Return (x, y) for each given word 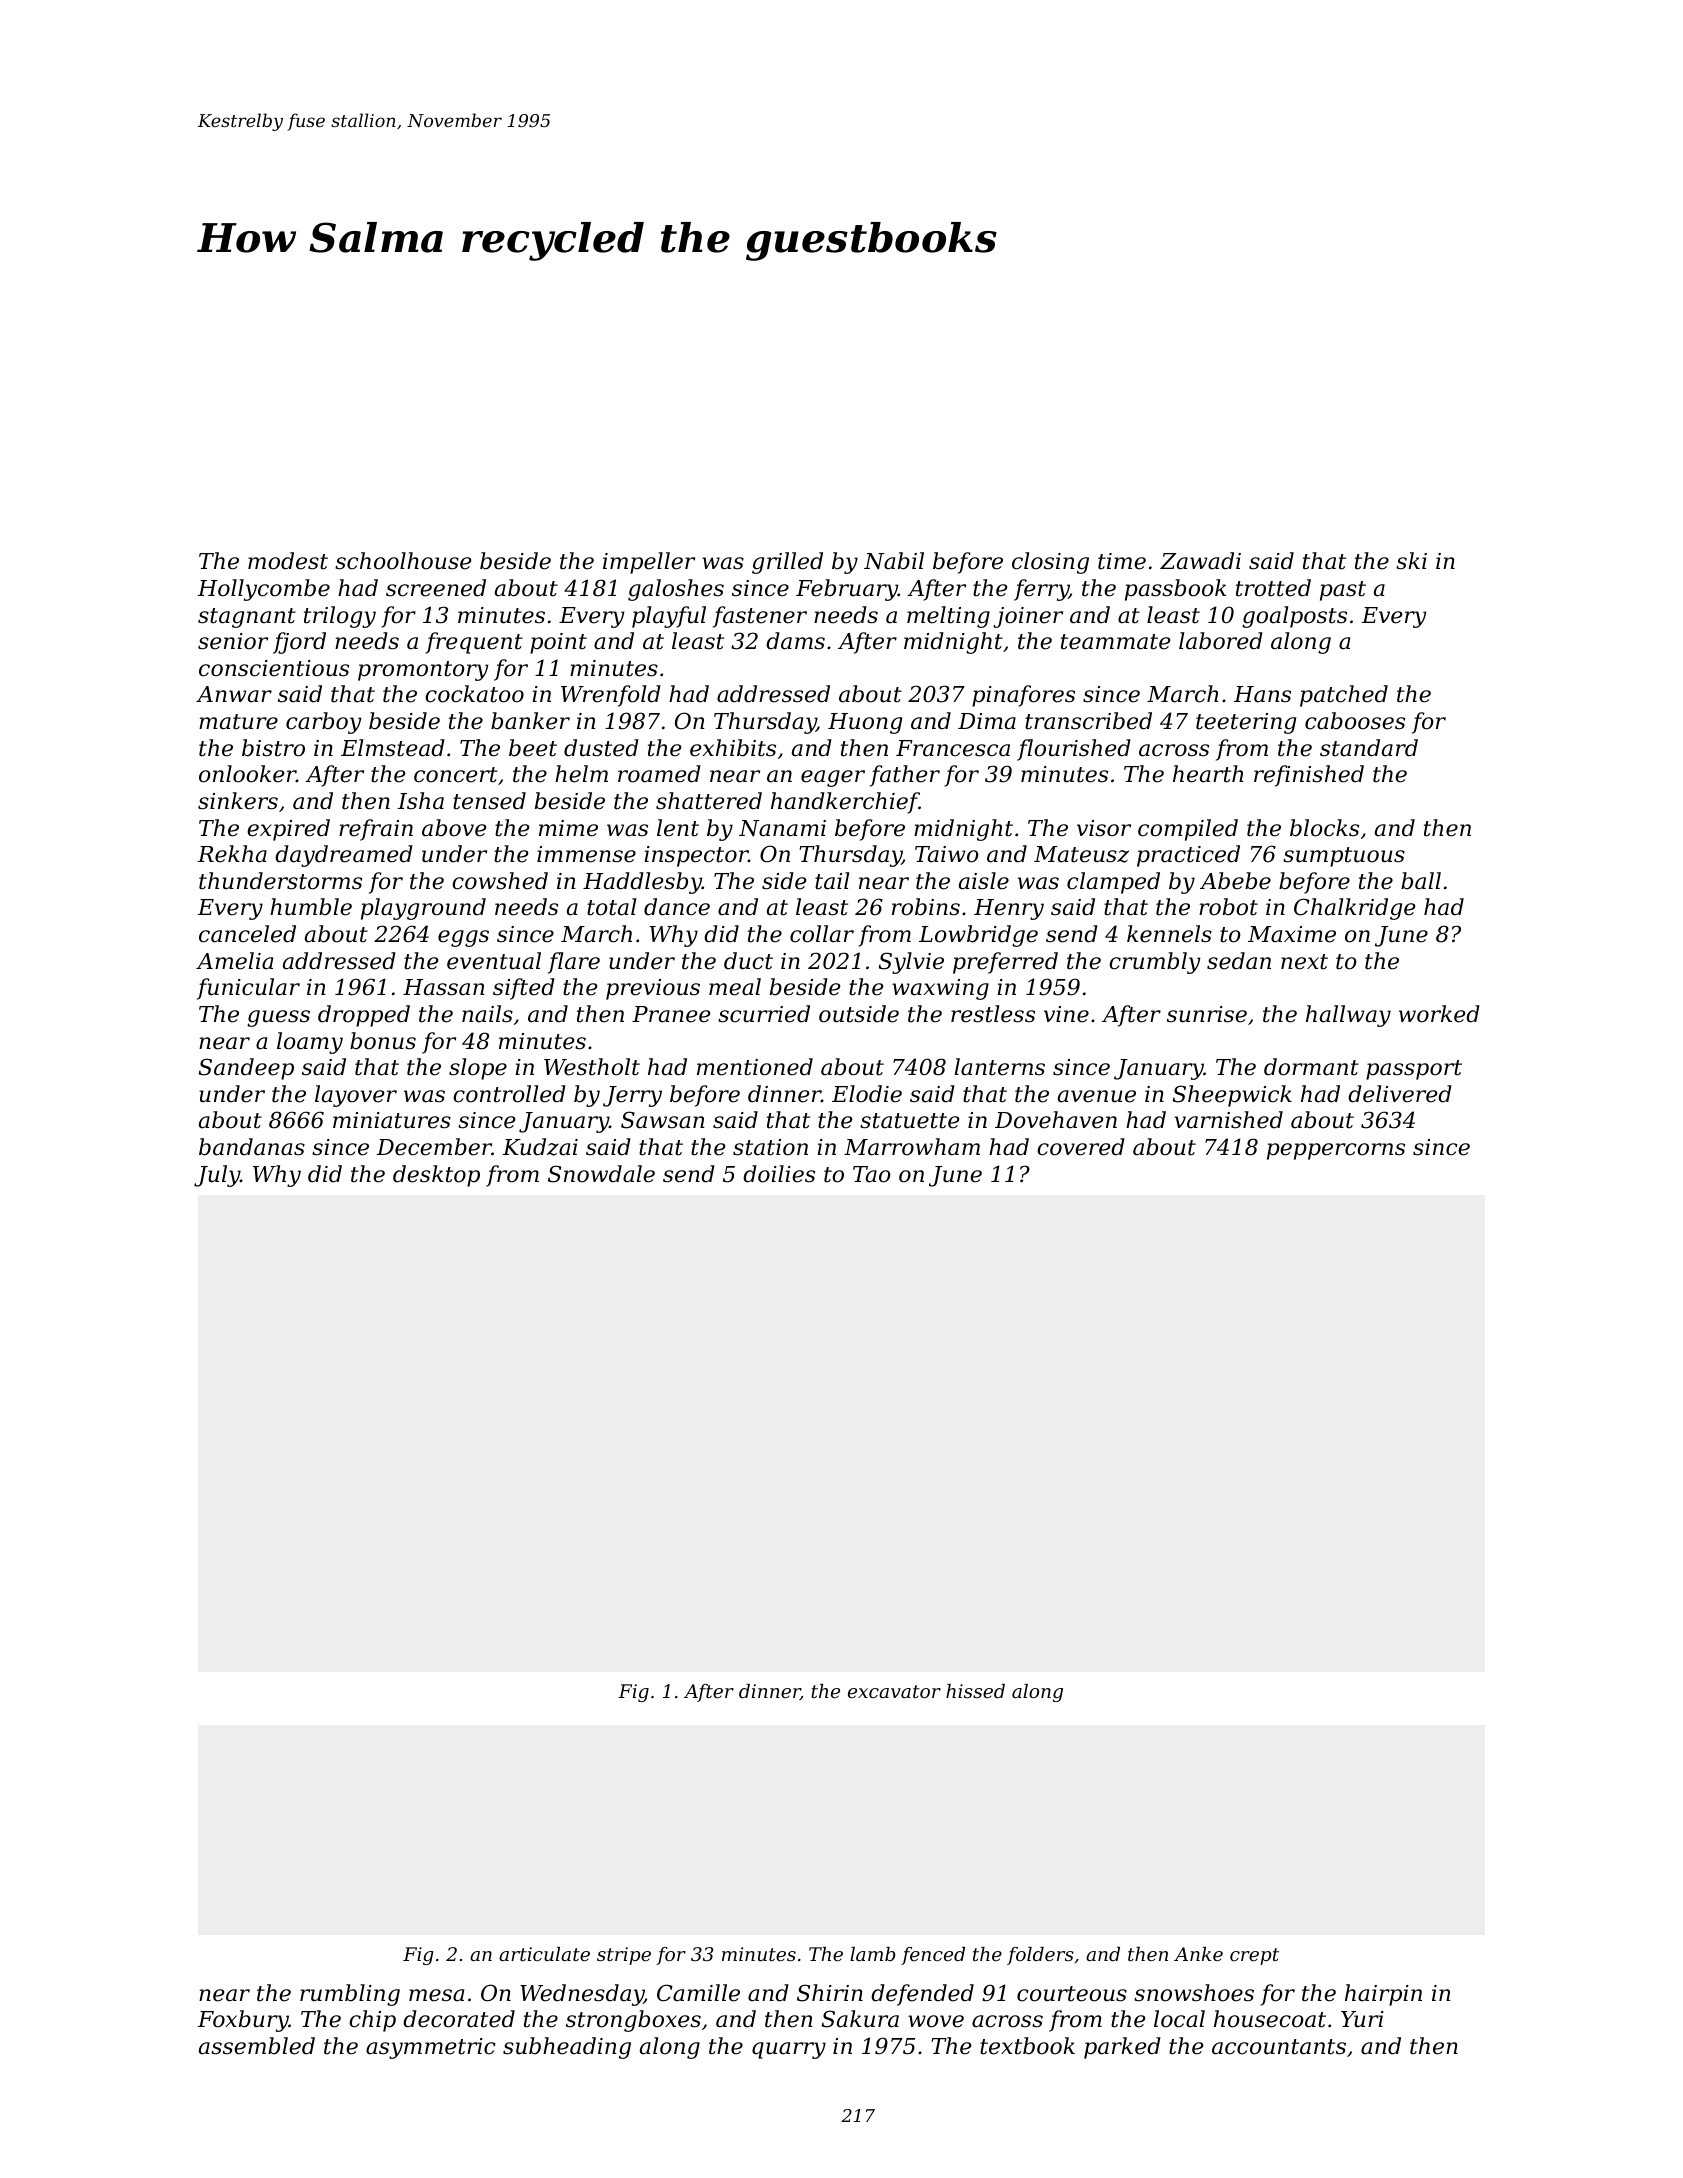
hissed (975, 1691)
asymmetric (431, 2048)
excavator (894, 1691)
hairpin (1383, 1995)
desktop (436, 1176)
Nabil (894, 561)
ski (1411, 561)
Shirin (830, 1993)
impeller (649, 563)
